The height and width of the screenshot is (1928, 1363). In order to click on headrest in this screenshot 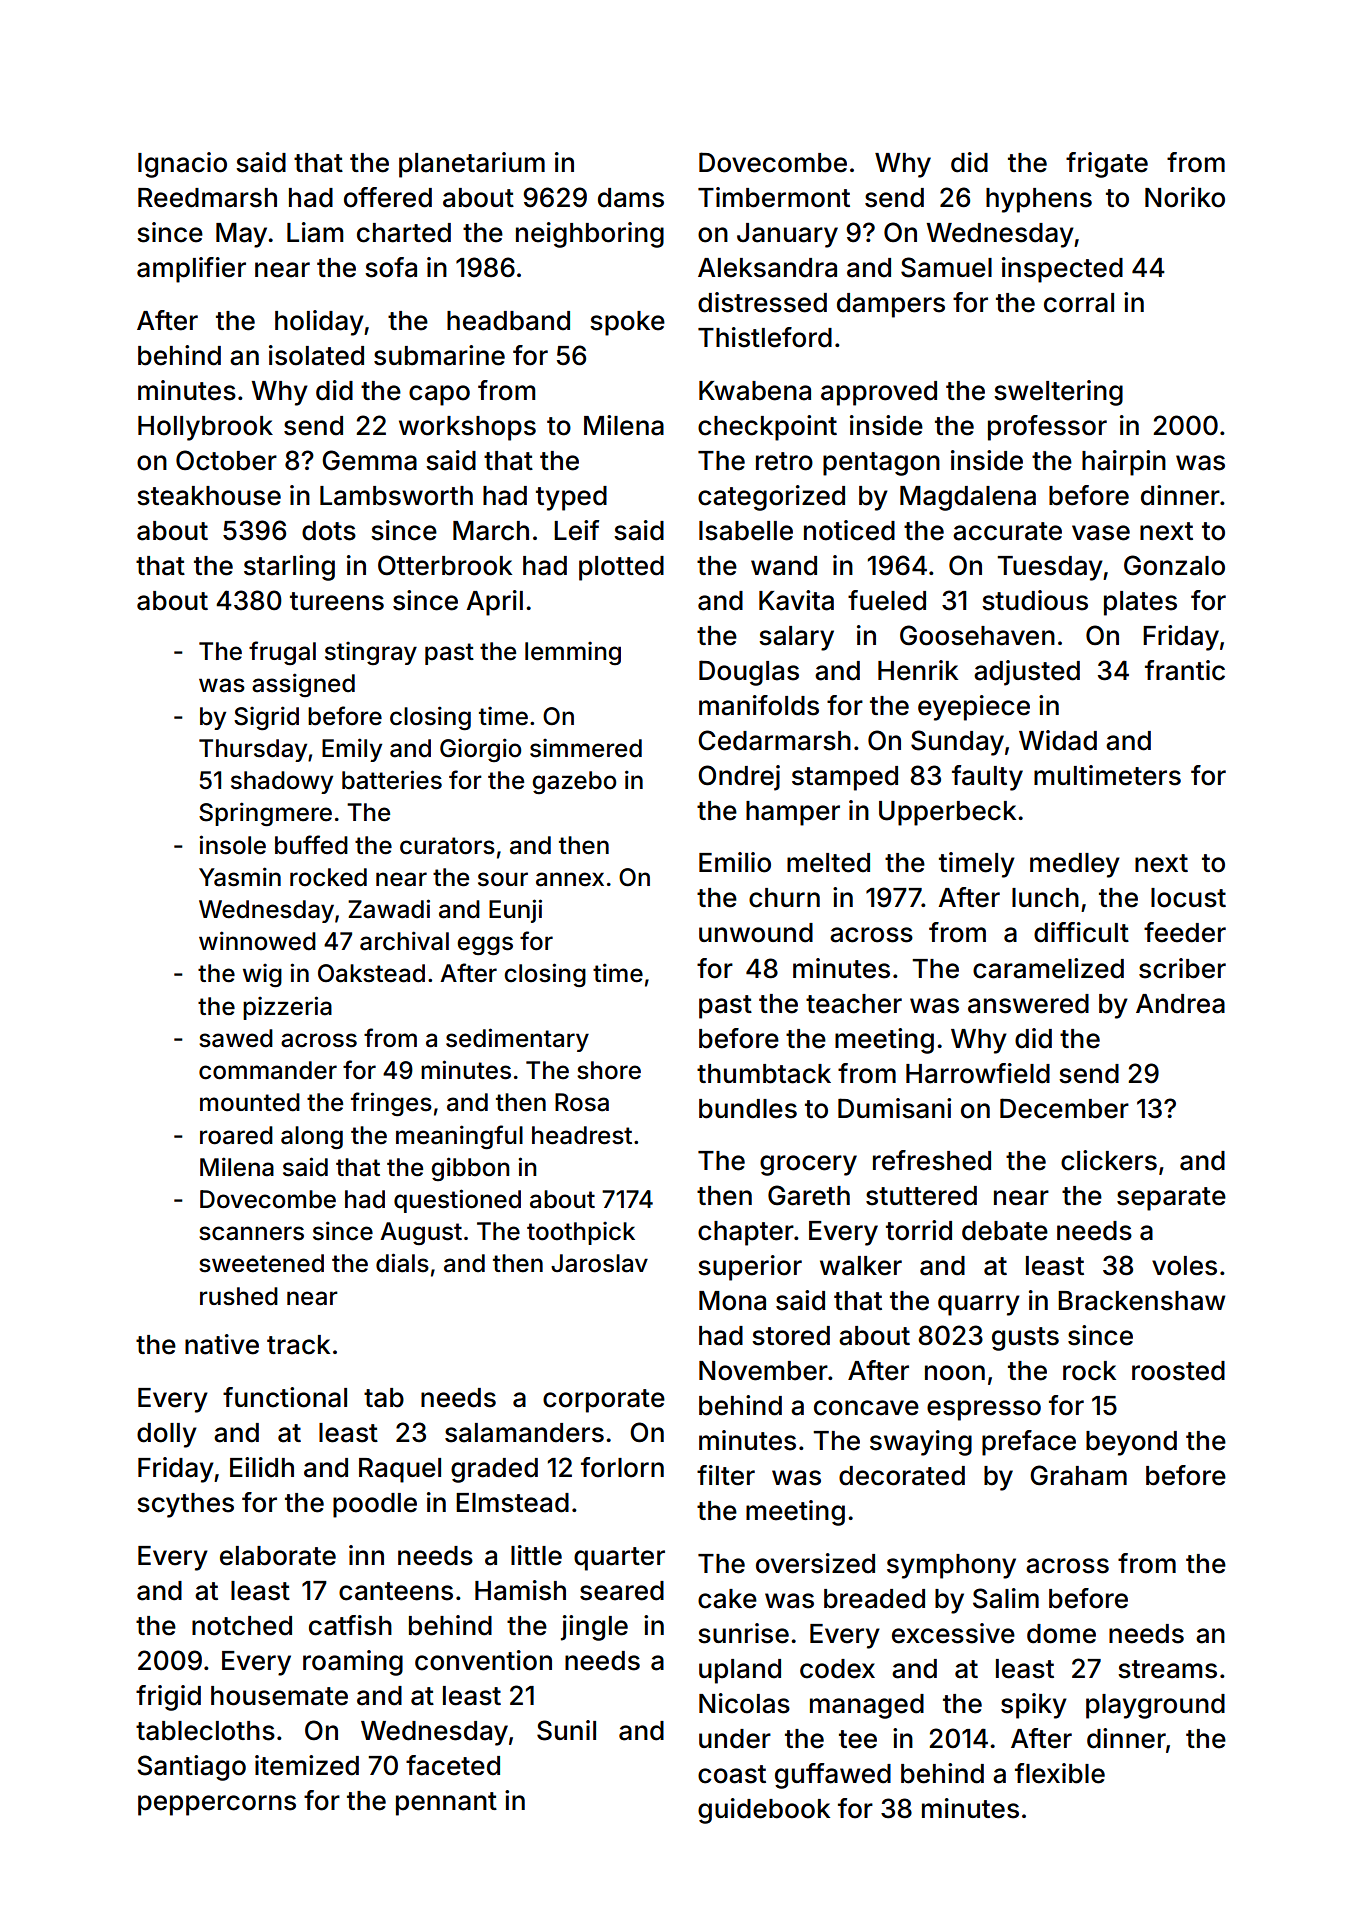, I will do `click(582, 1135)`.
